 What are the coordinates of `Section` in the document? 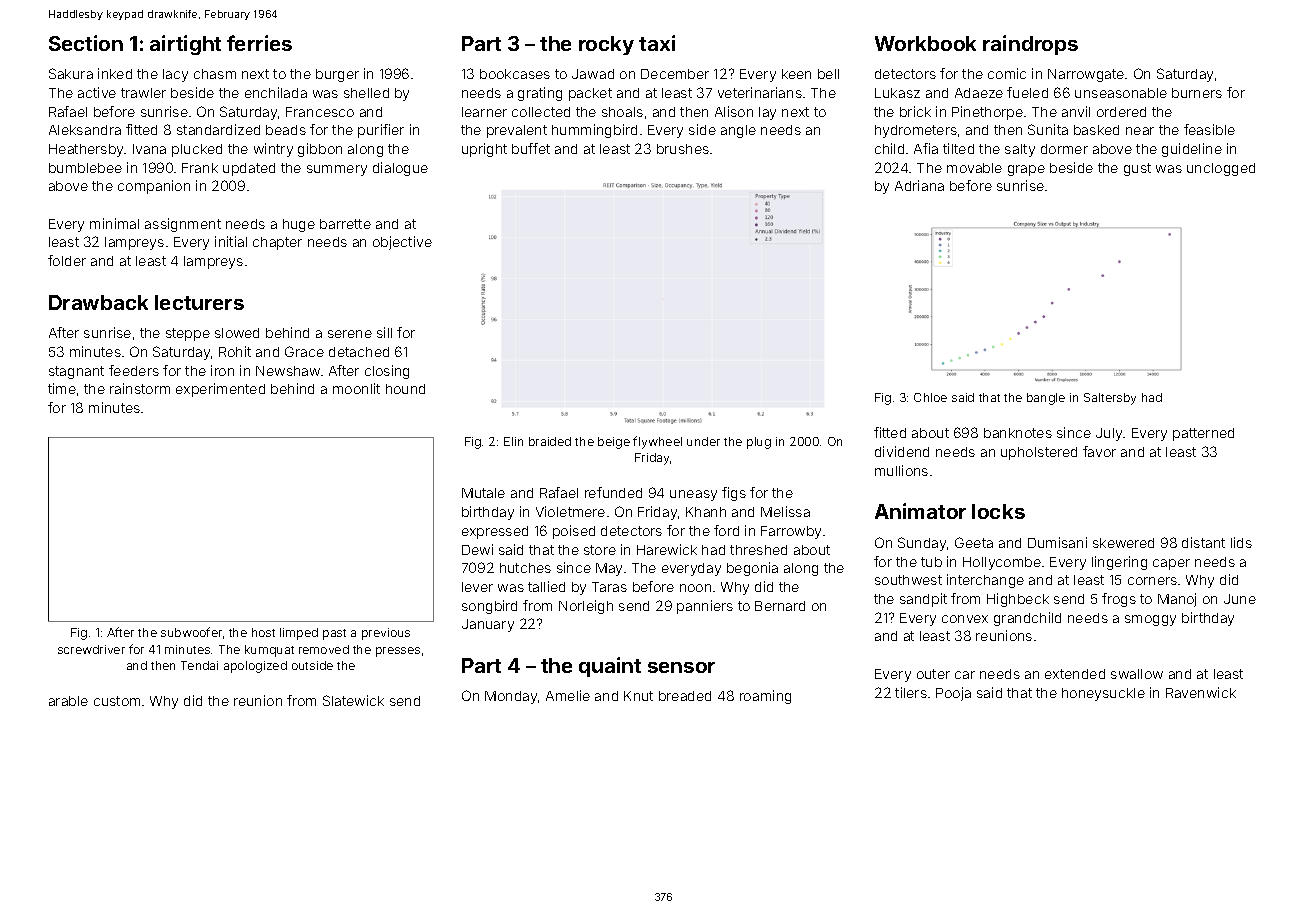 It's located at (86, 43).
